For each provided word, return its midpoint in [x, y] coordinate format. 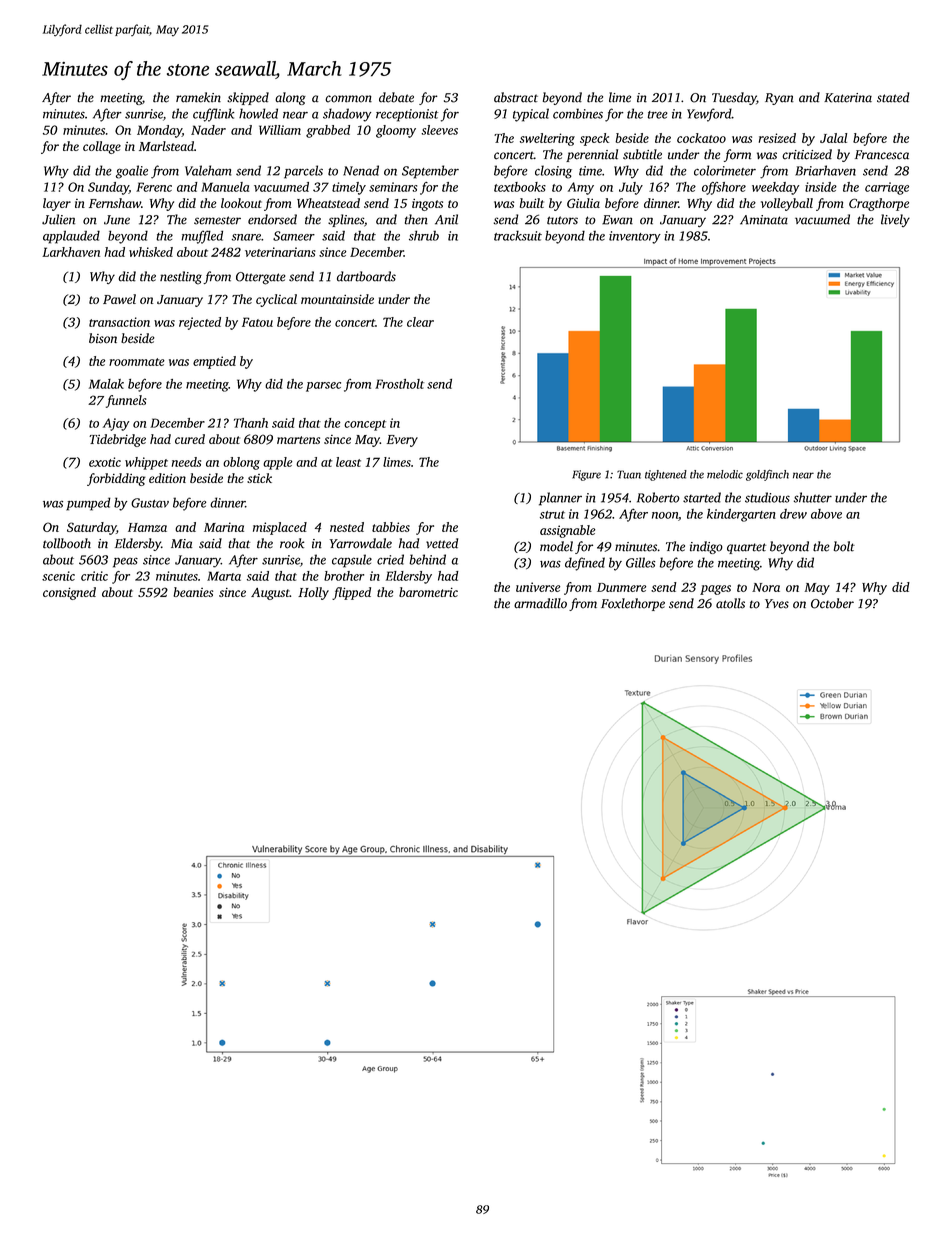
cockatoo [701, 138]
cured [190, 439]
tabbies [391, 527]
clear [420, 322]
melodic [725, 474]
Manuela [225, 187]
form [737, 155]
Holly [313, 593]
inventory [635, 237]
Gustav [150, 503]
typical [531, 115]
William [280, 130]
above [826, 514]
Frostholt [399, 384]
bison [103, 338]
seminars [393, 187]
